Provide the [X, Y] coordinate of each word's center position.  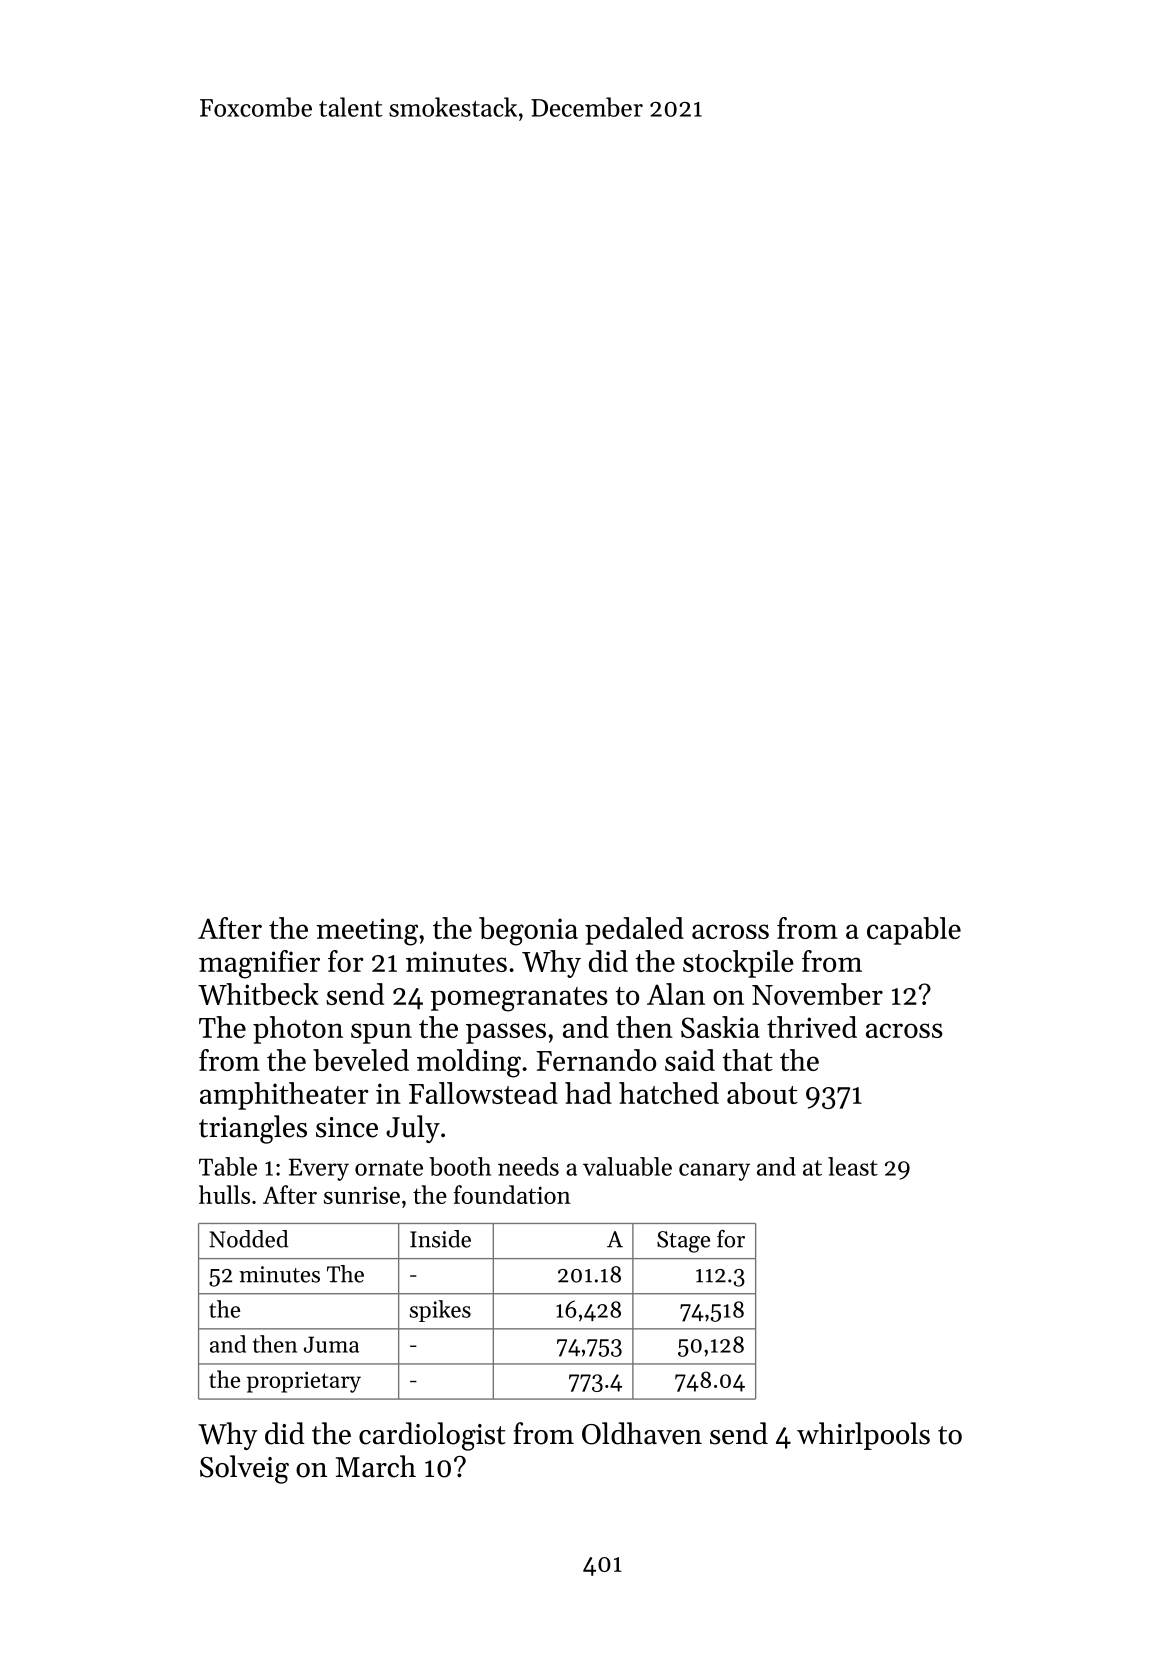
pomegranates [519, 999]
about [762, 1093]
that [748, 1060]
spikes [440, 1311]
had [588, 1093]
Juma [331, 1344]
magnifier [259, 964]
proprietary [304, 1382]
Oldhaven [642, 1433]
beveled [361, 1060]
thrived [812, 1027]
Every [319, 1169]
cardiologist [432, 1436]
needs [528, 1166]
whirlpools [863, 1436]
